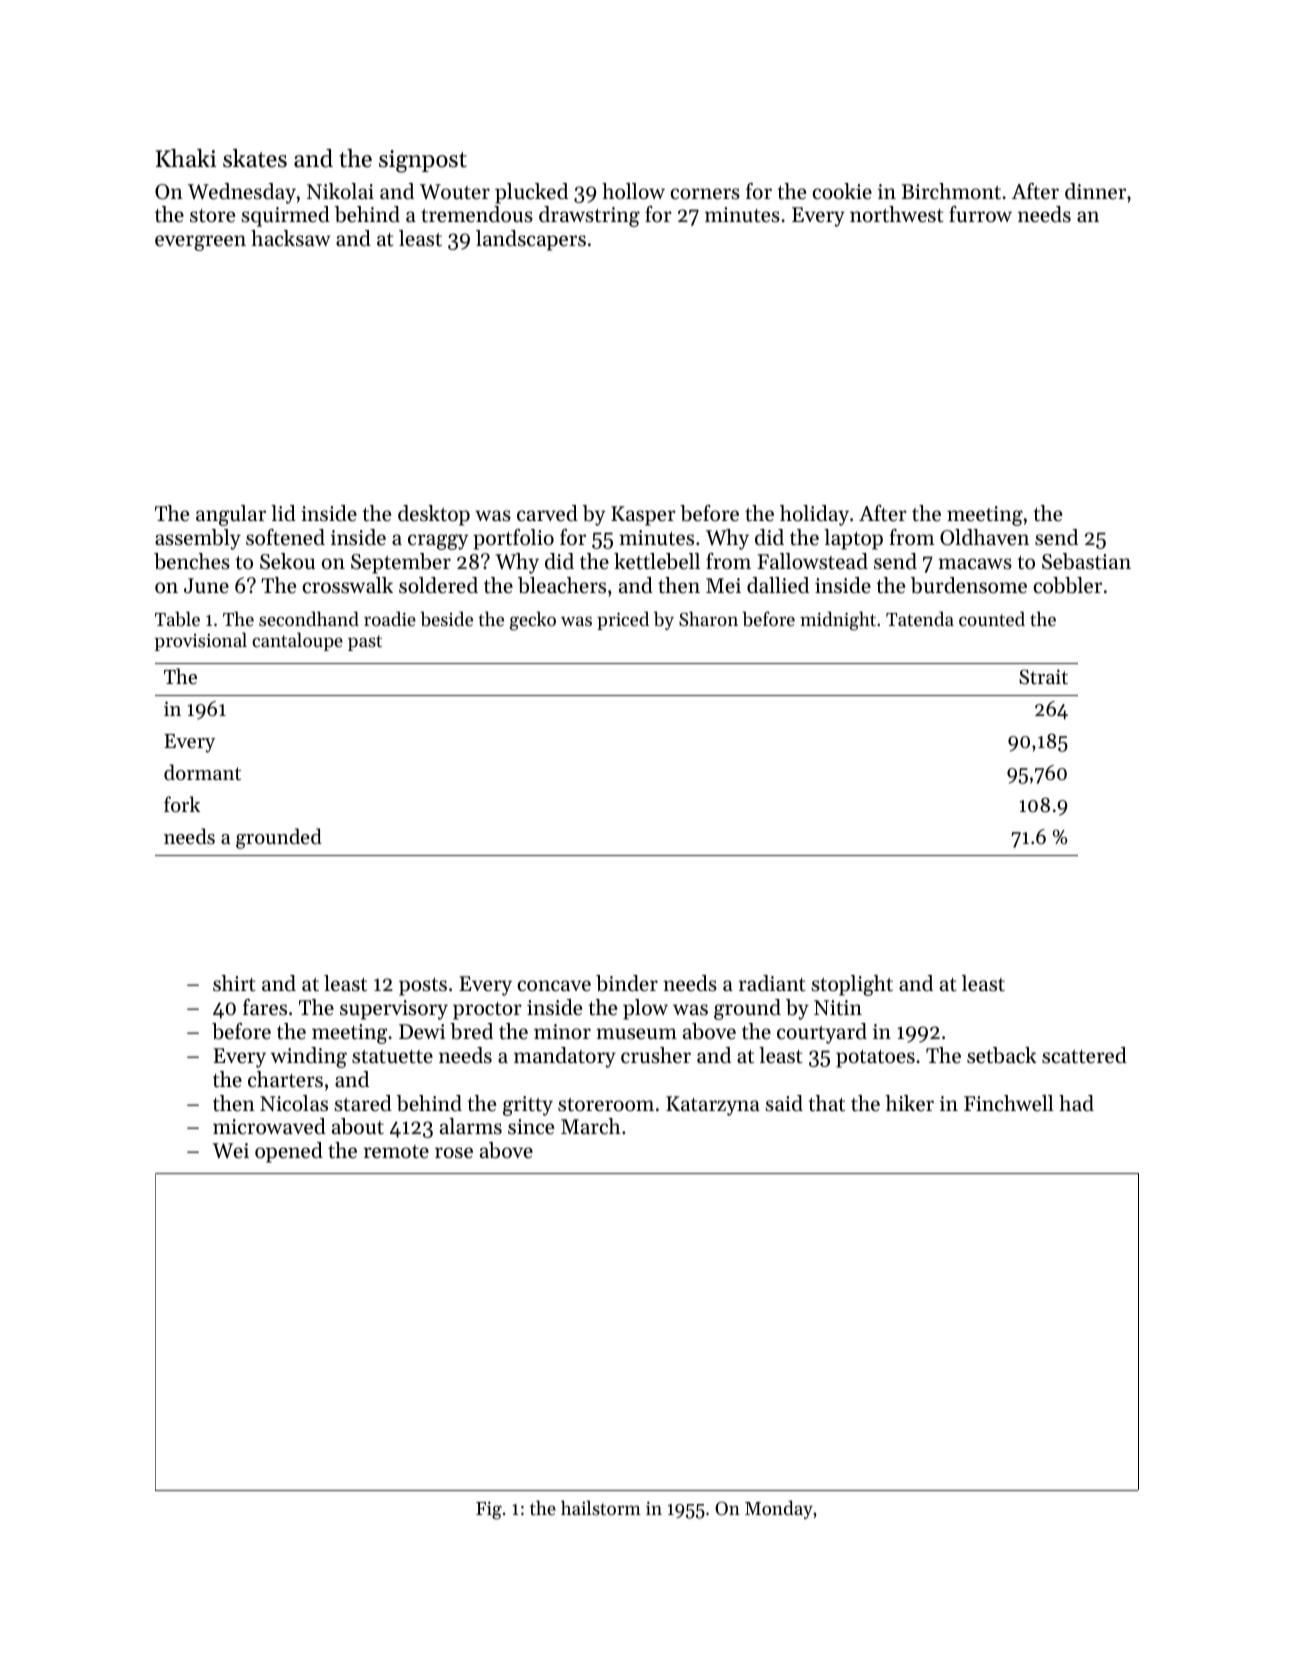 The height and width of the document is (1674, 1293). I want to click on crusher, so click(656, 1055).
